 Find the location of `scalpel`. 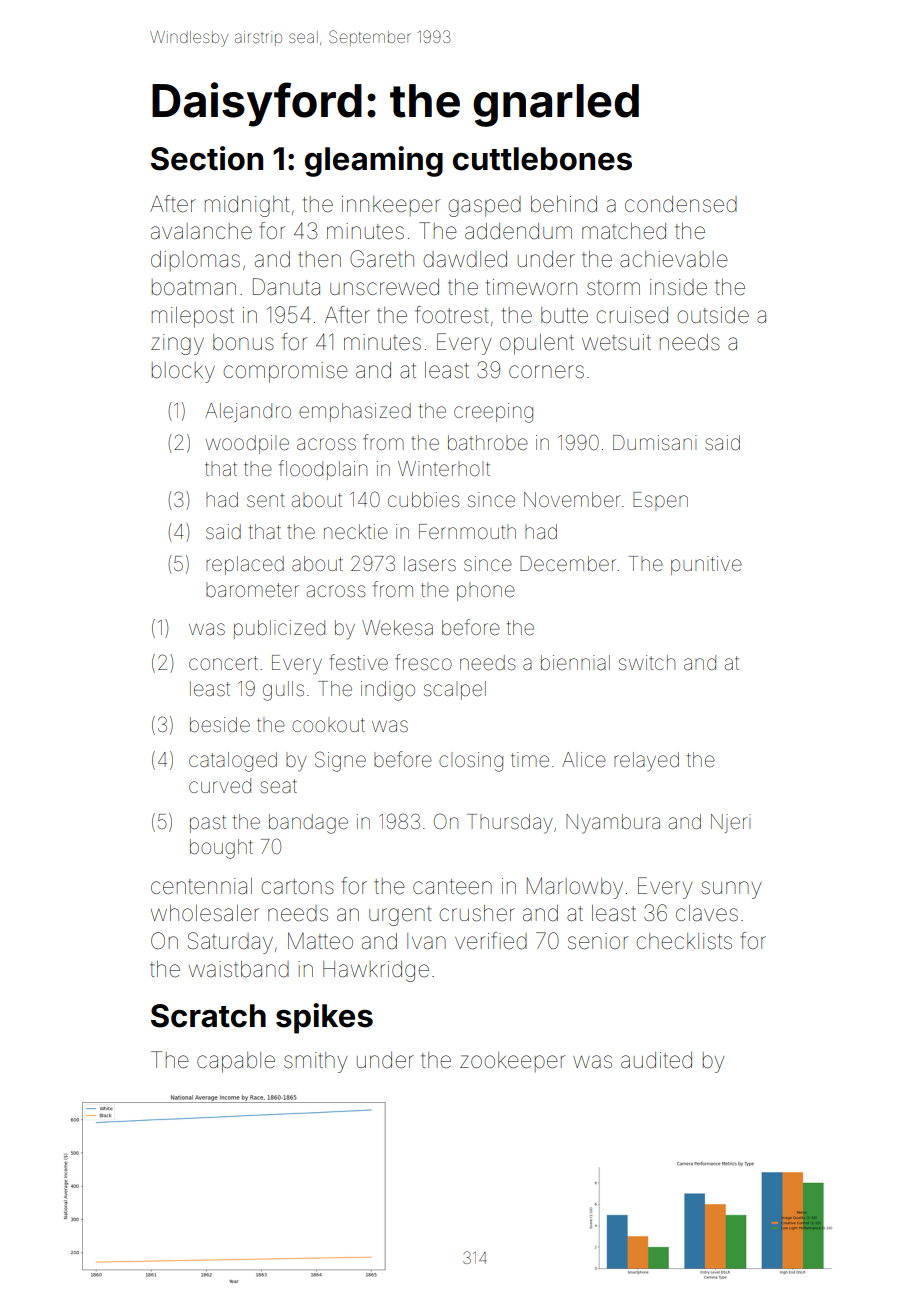

scalpel is located at coordinates (455, 690).
